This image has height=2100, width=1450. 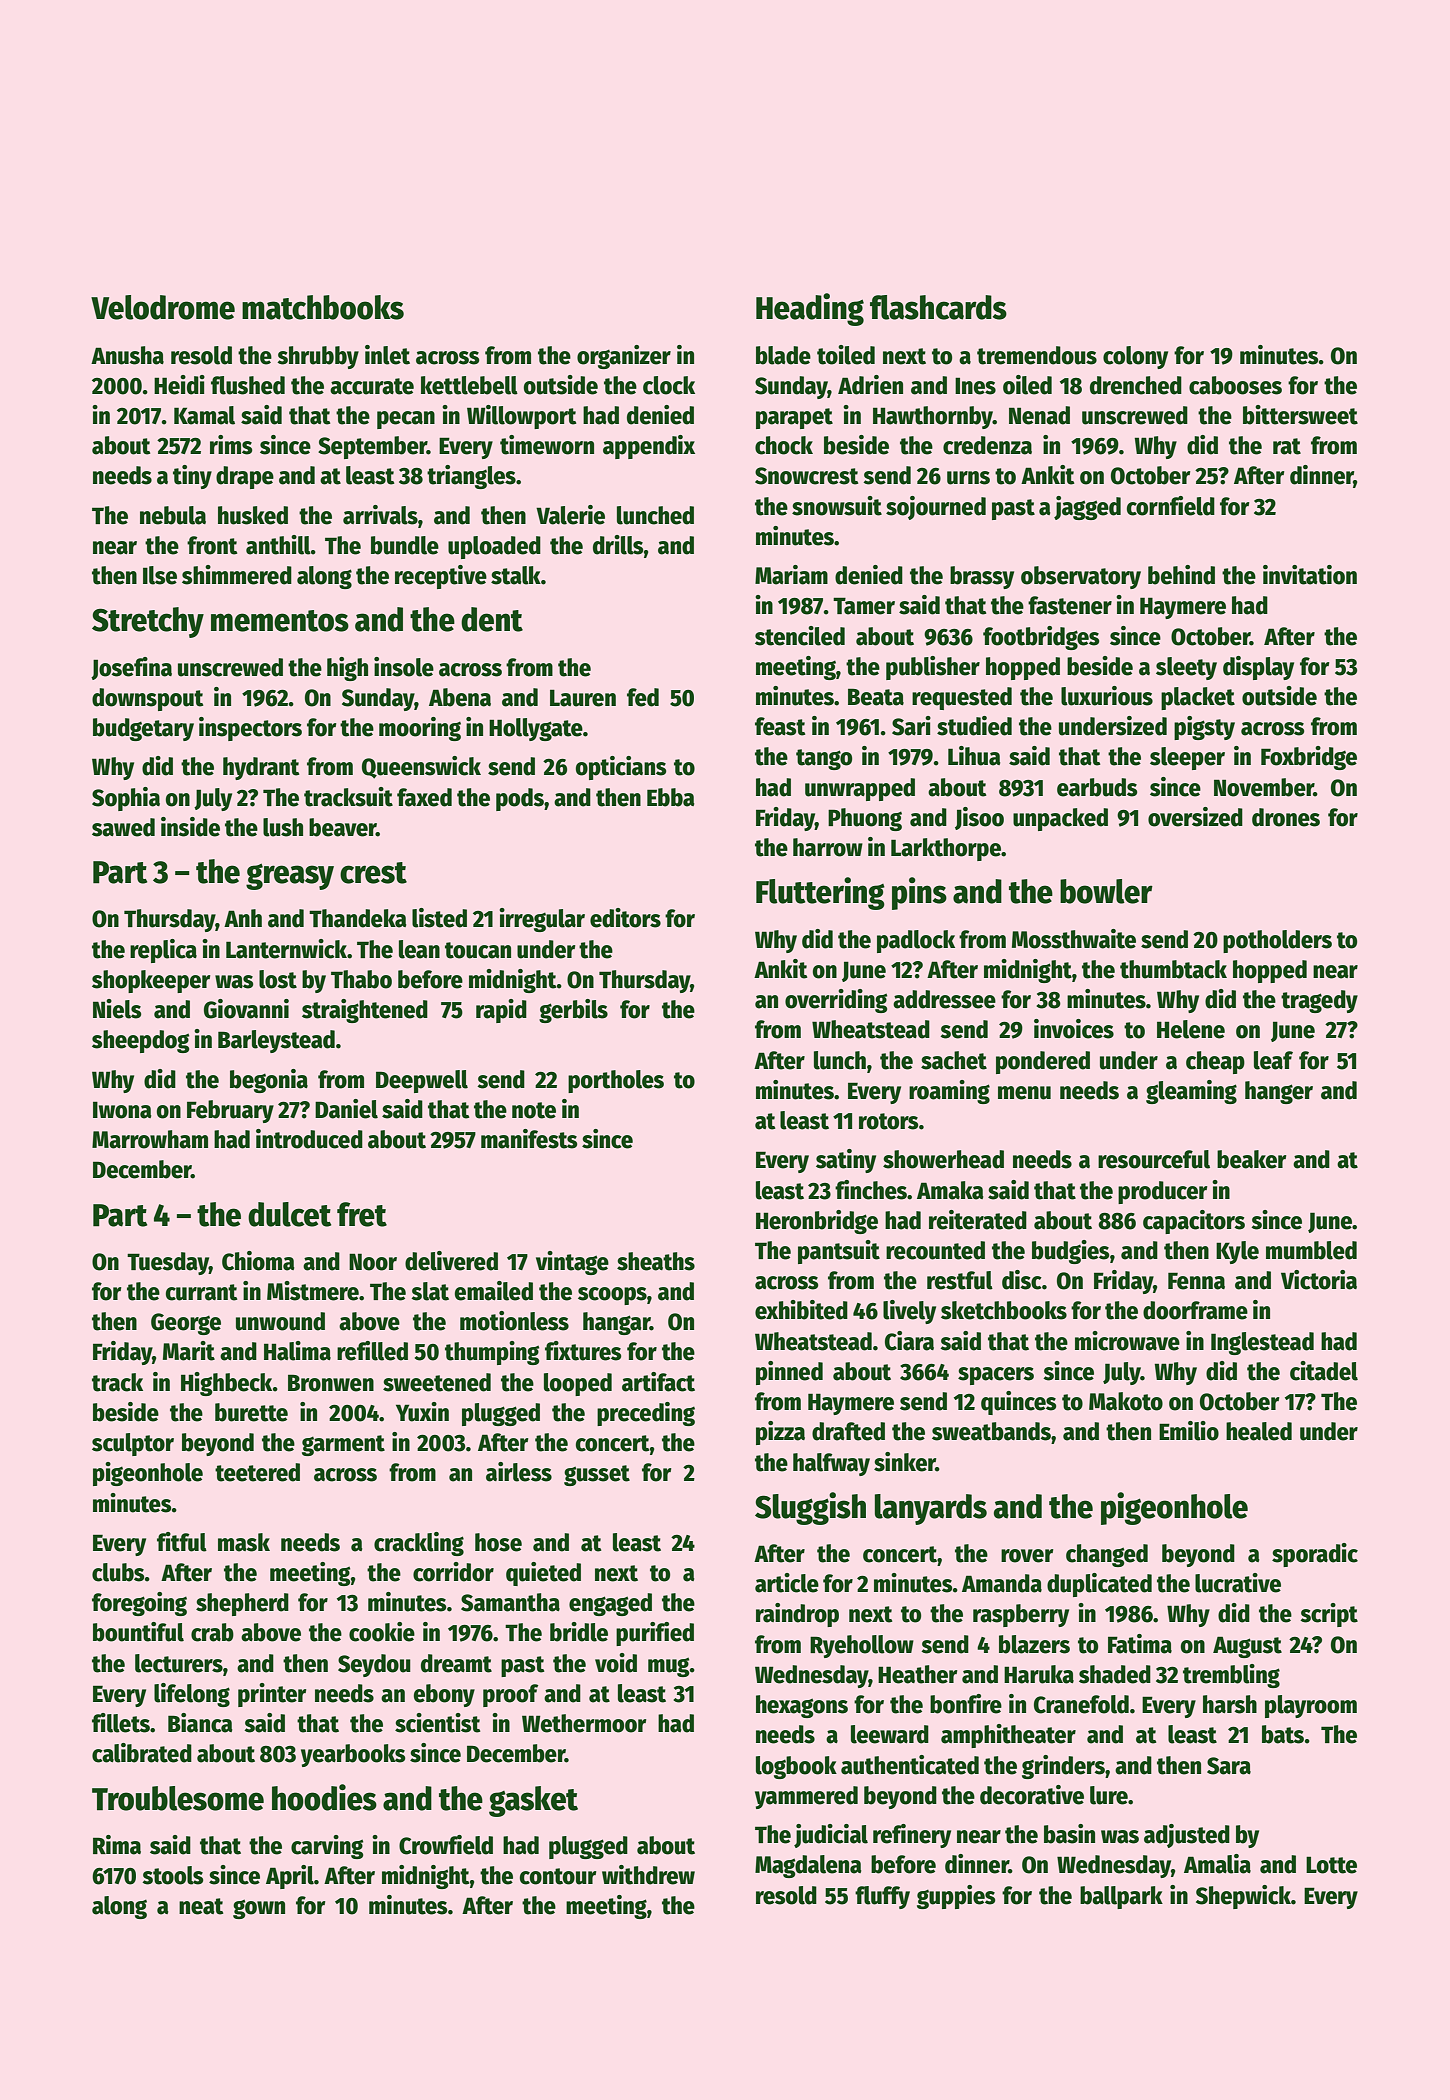 What do you see at coordinates (280, 621) in the image?
I see `mementos` at bounding box center [280, 621].
